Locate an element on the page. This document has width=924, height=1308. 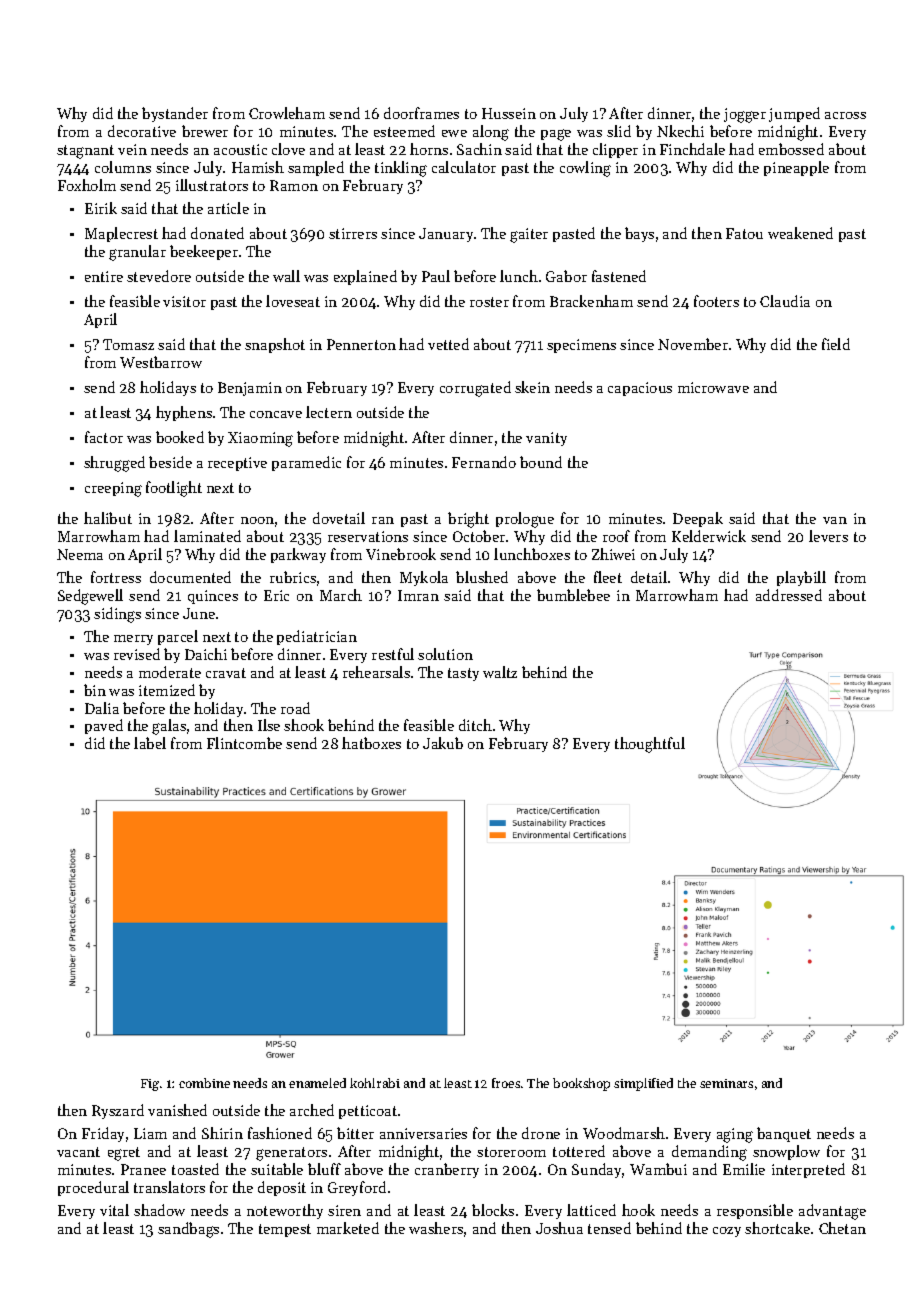
jogger is located at coordinates (745, 115).
